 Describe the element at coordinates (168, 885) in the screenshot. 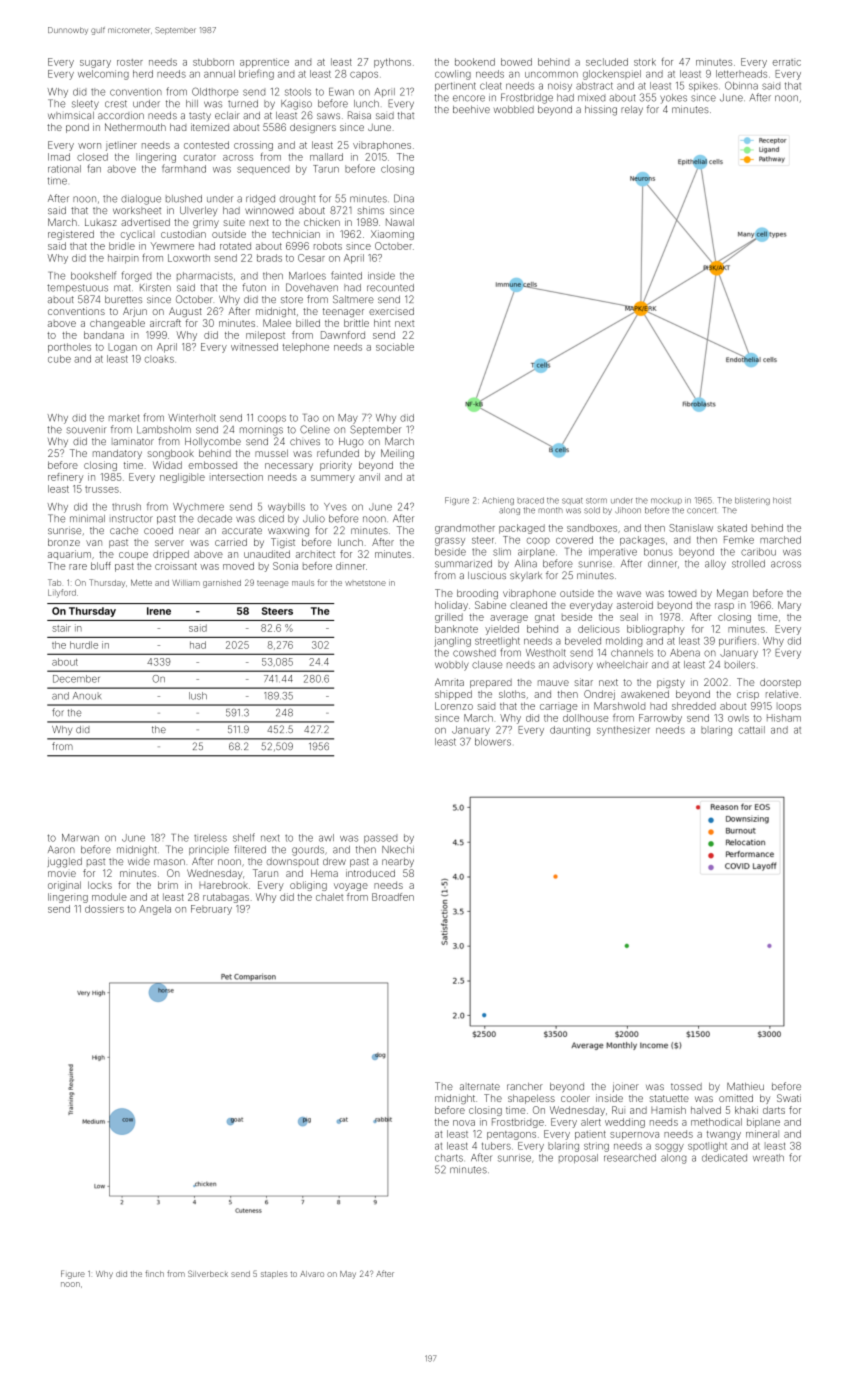

I see `brim` at that location.
